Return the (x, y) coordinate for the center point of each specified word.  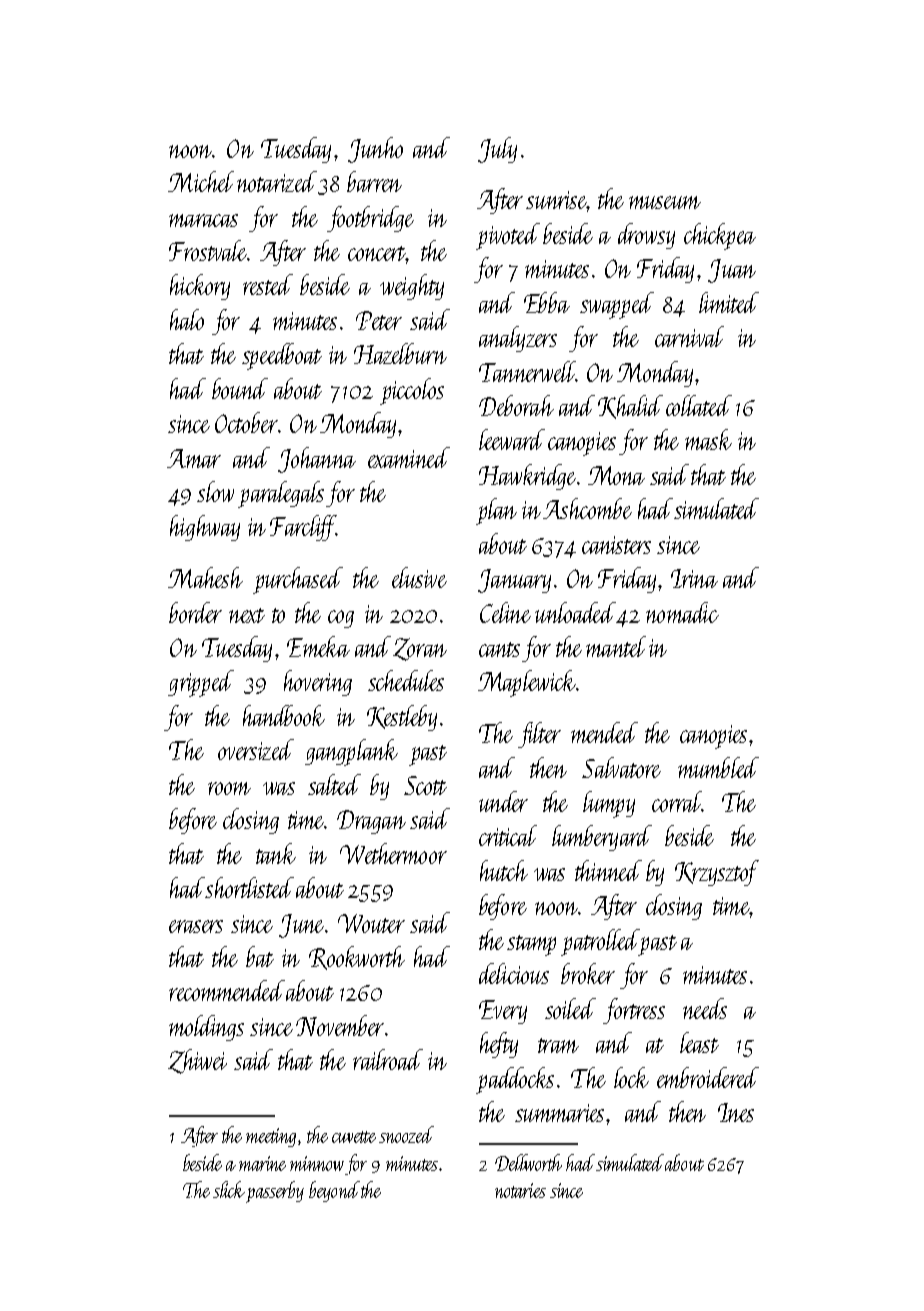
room (229, 788)
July (497, 150)
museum (665, 202)
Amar (194, 458)
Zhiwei (197, 1061)
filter (539, 735)
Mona (616, 475)
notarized (277, 181)
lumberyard (602, 838)
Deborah (516, 405)
